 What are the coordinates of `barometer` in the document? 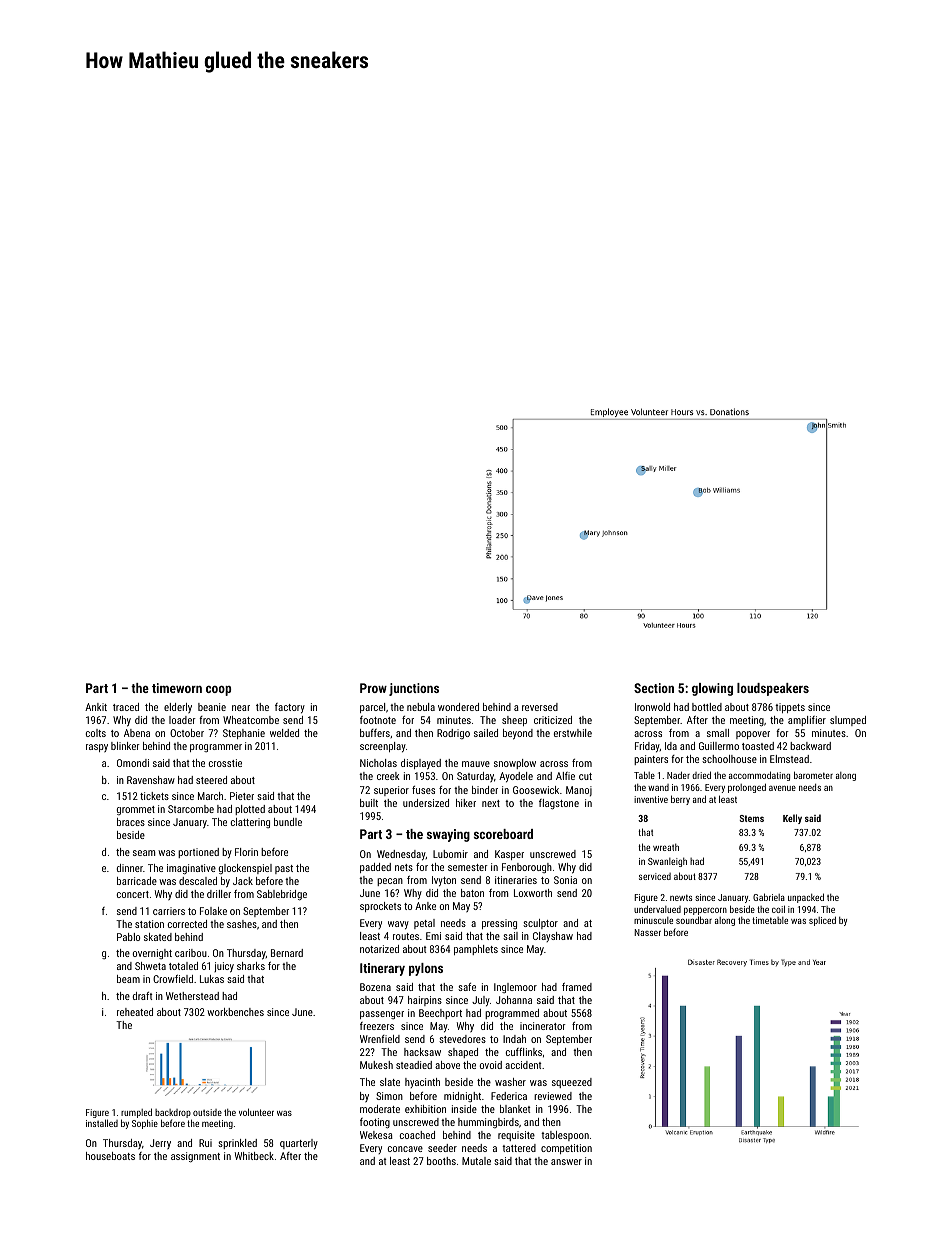 It's located at (813, 775).
